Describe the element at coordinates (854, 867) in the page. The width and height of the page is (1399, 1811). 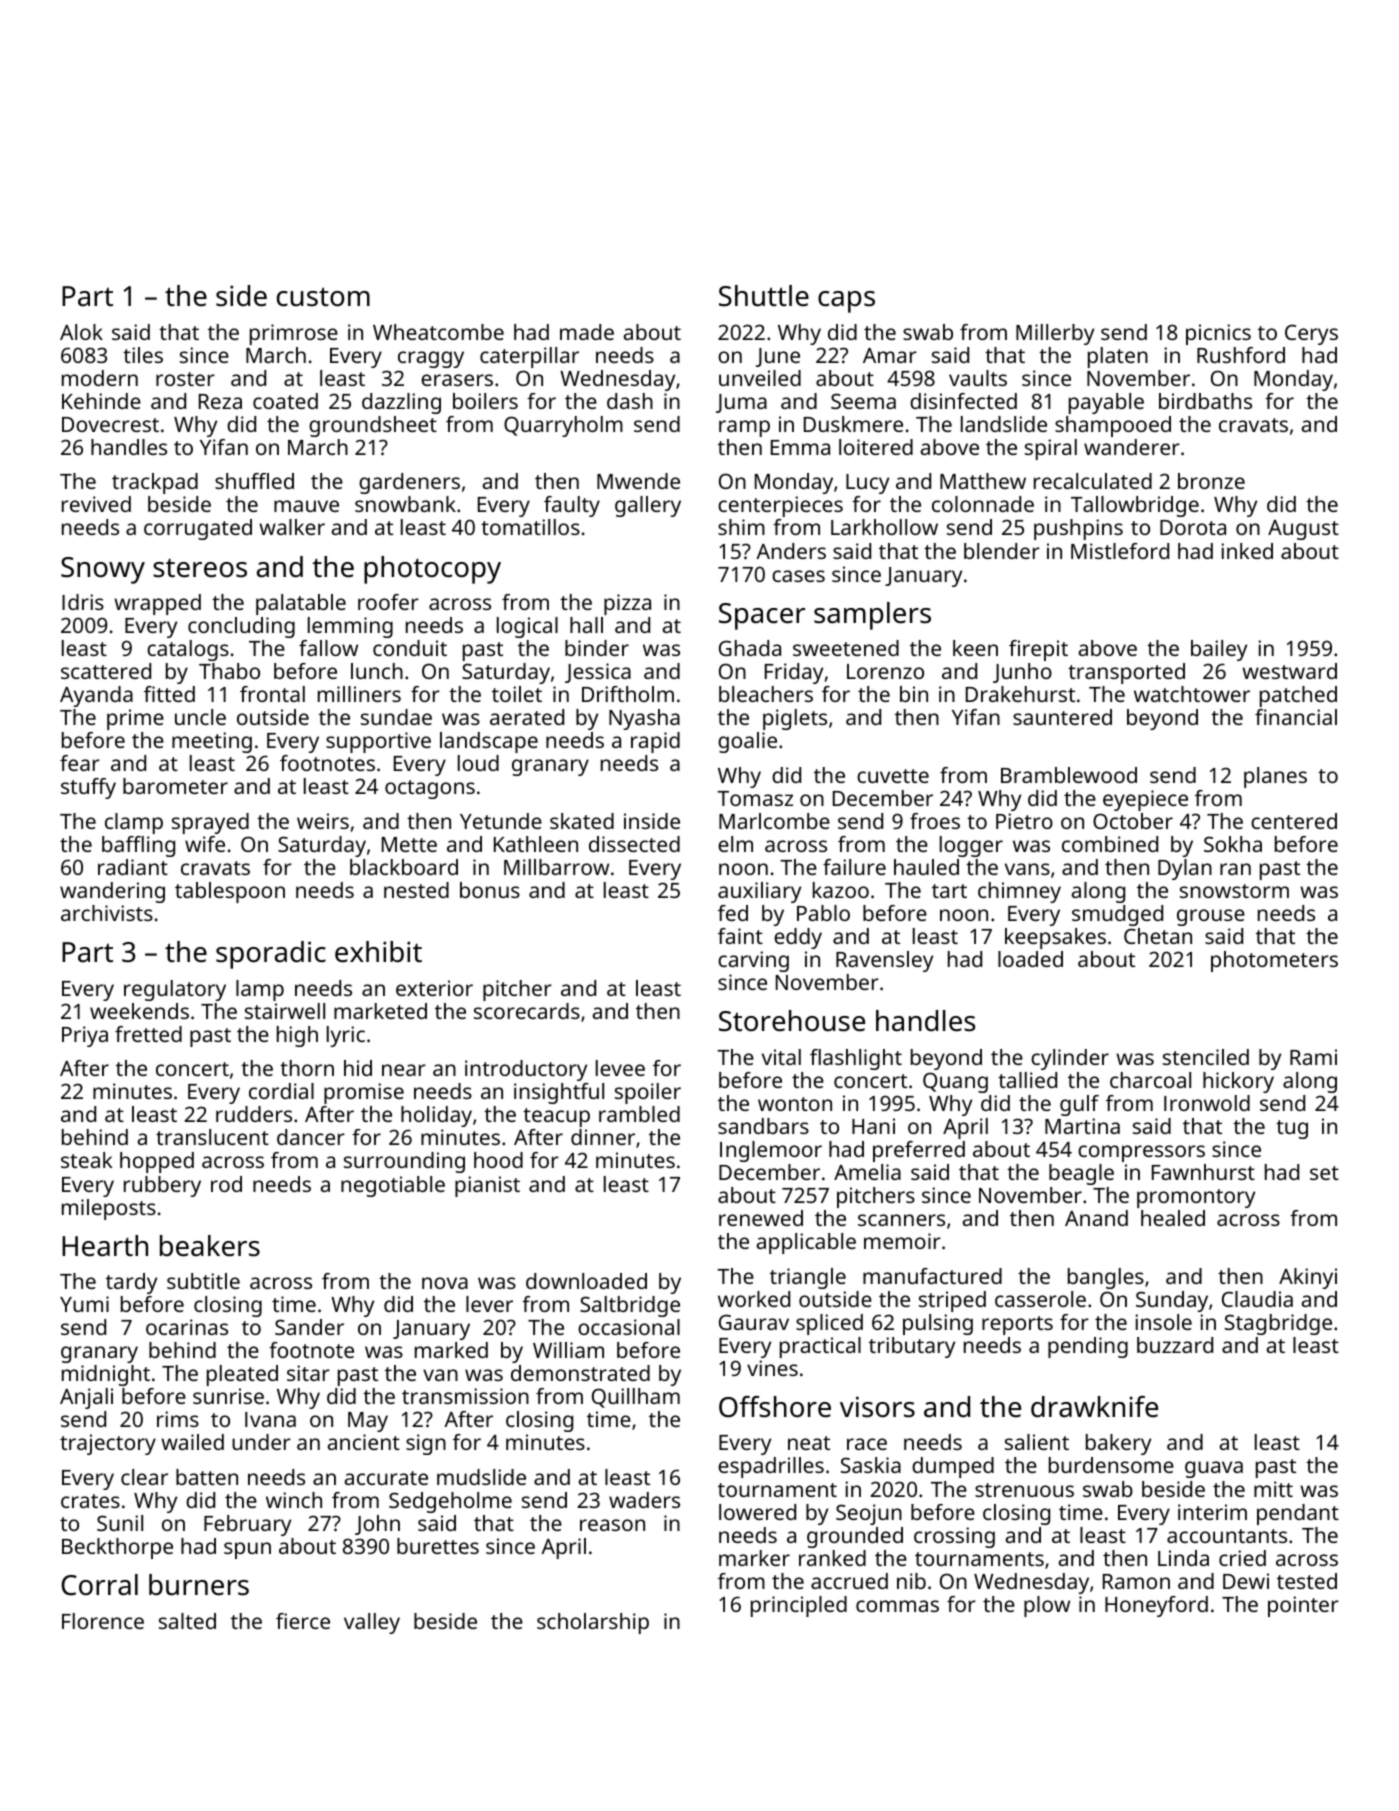
I see `failure` at that location.
